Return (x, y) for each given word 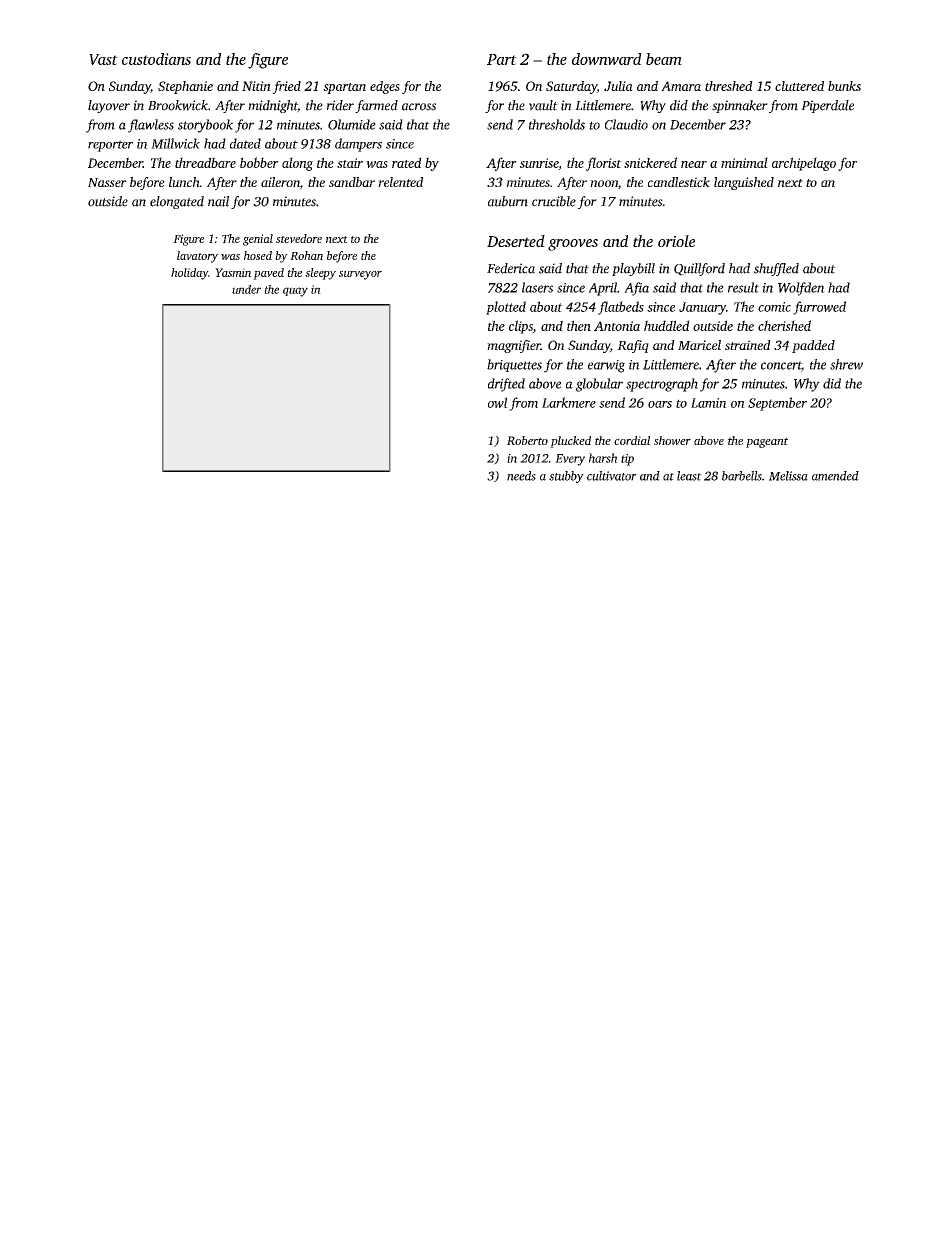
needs (521, 476)
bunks (844, 86)
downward (607, 59)
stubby (566, 477)
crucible (554, 201)
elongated (177, 202)
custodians (156, 59)
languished (744, 183)
